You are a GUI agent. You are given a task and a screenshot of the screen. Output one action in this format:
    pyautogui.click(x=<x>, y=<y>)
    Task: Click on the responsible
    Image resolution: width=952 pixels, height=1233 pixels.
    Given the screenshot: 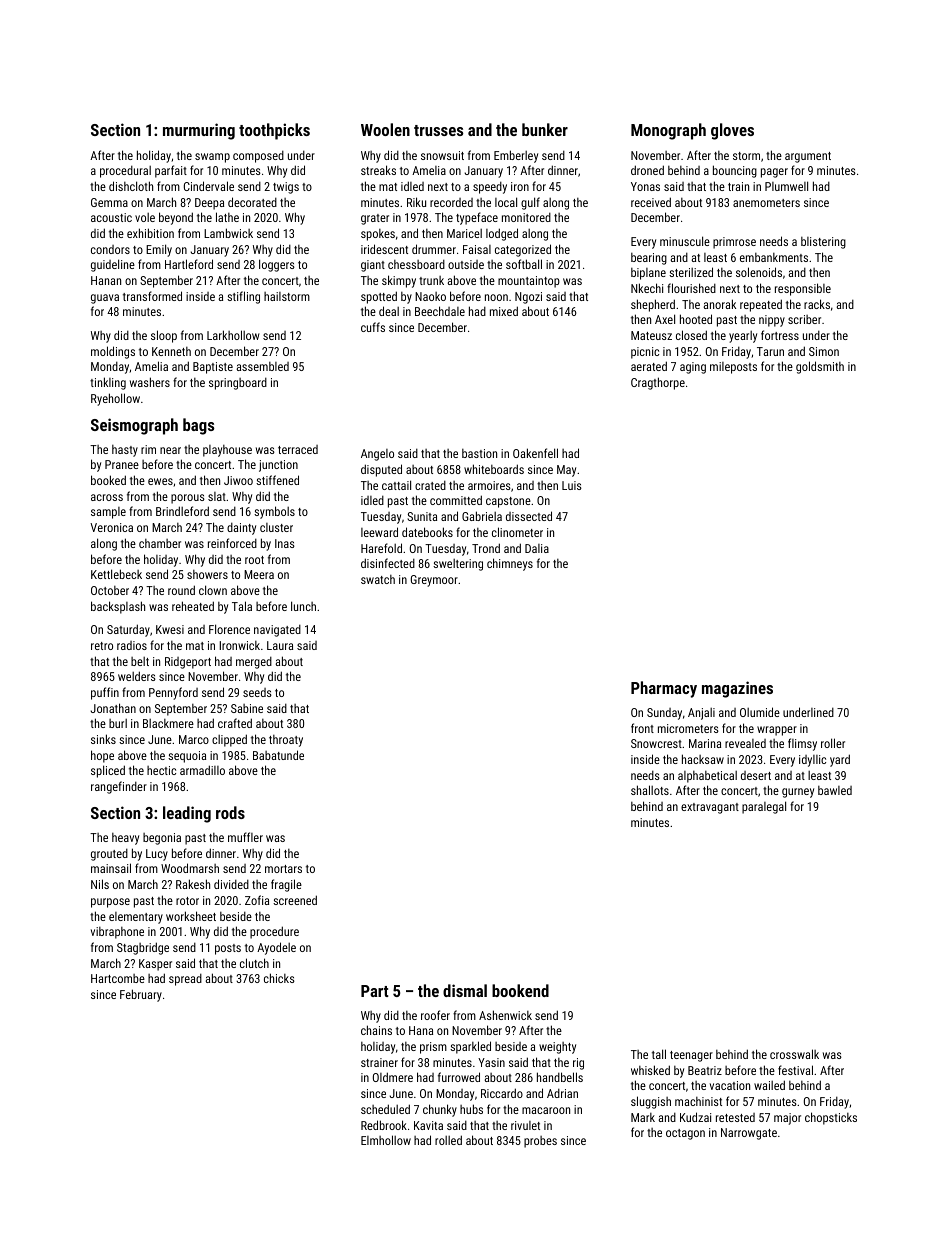 What is the action you would take?
    pyautogui.click(x=803, y=289)
